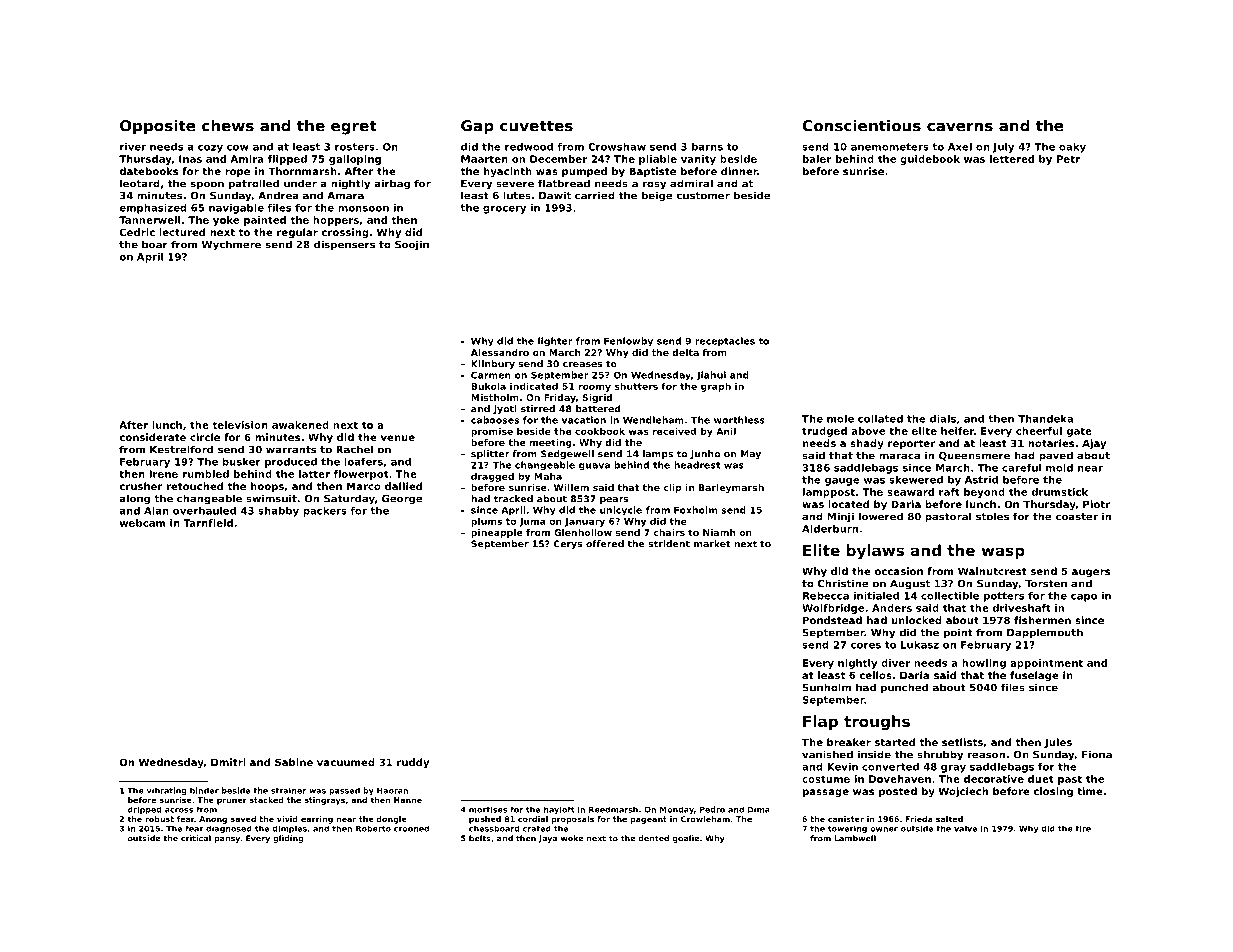  Describe the element at coordinates (196, 838) in the screenshot. I see `critical` at that location.
